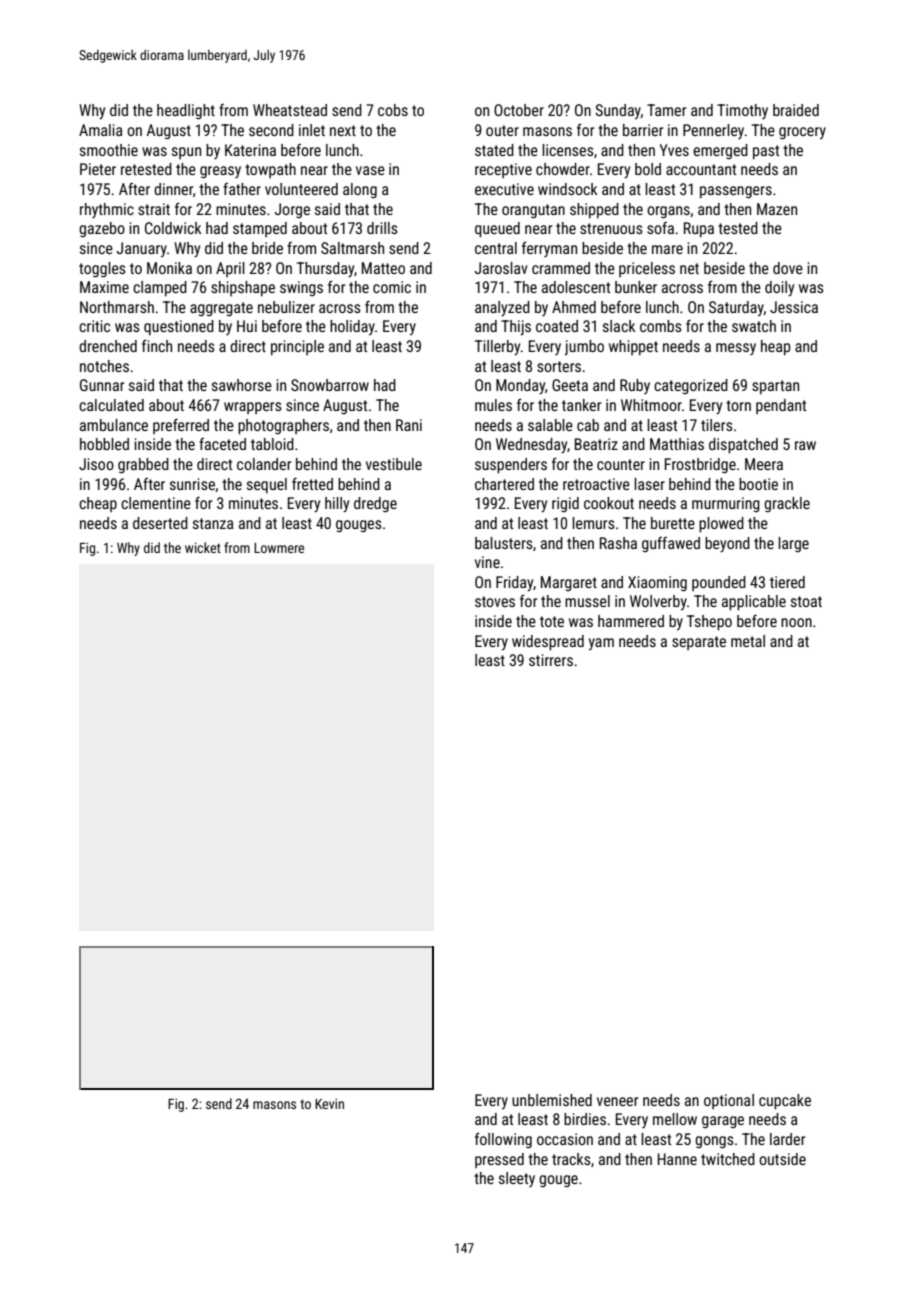  What do you see at coordinates (186, 112) in the image?
I see `headlight` at bounding box center [186, 112].
